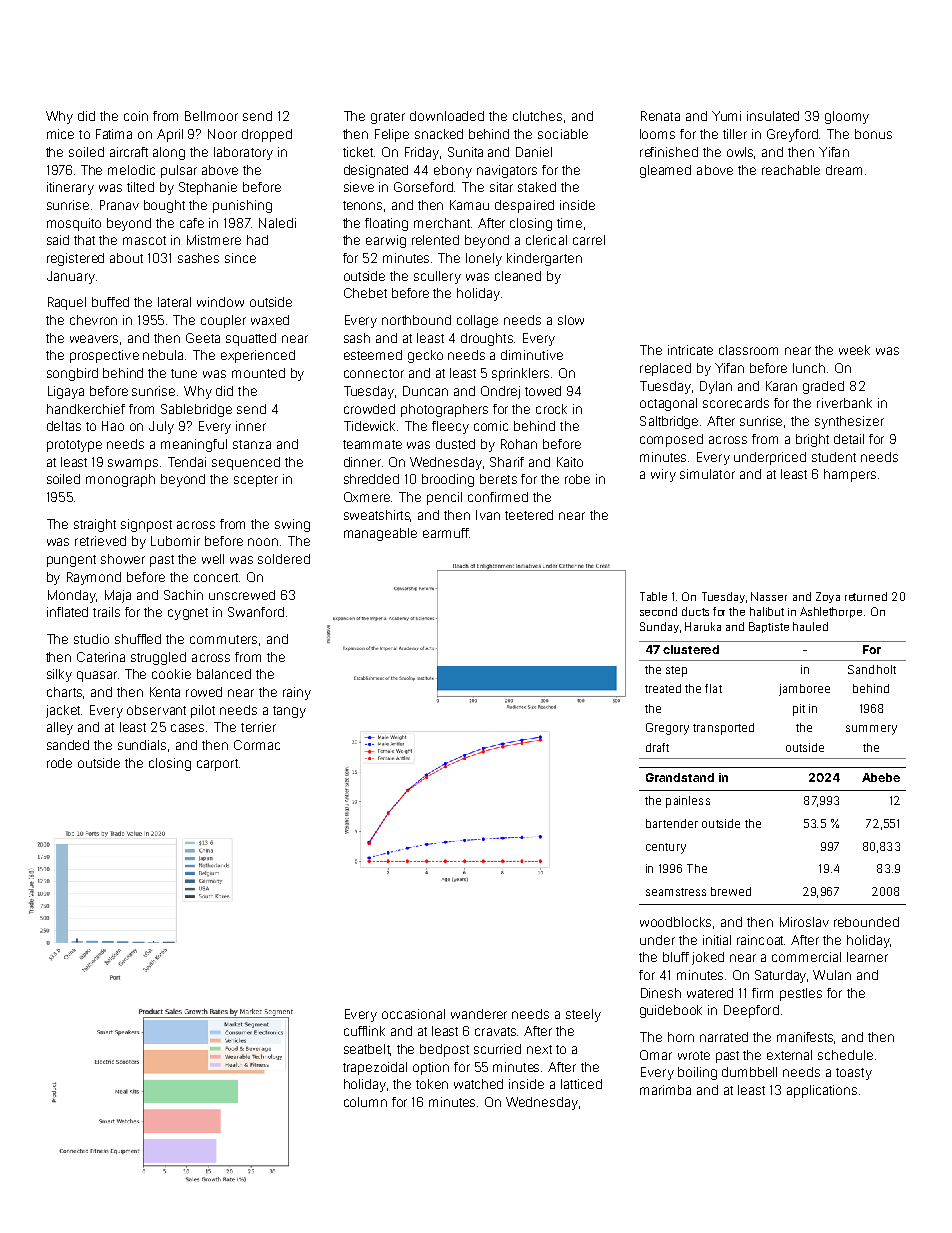 The width and height of the page is (952, 1233). Describe the element at coordinates (691, 649) in the page. I see `clustered` at that location.
